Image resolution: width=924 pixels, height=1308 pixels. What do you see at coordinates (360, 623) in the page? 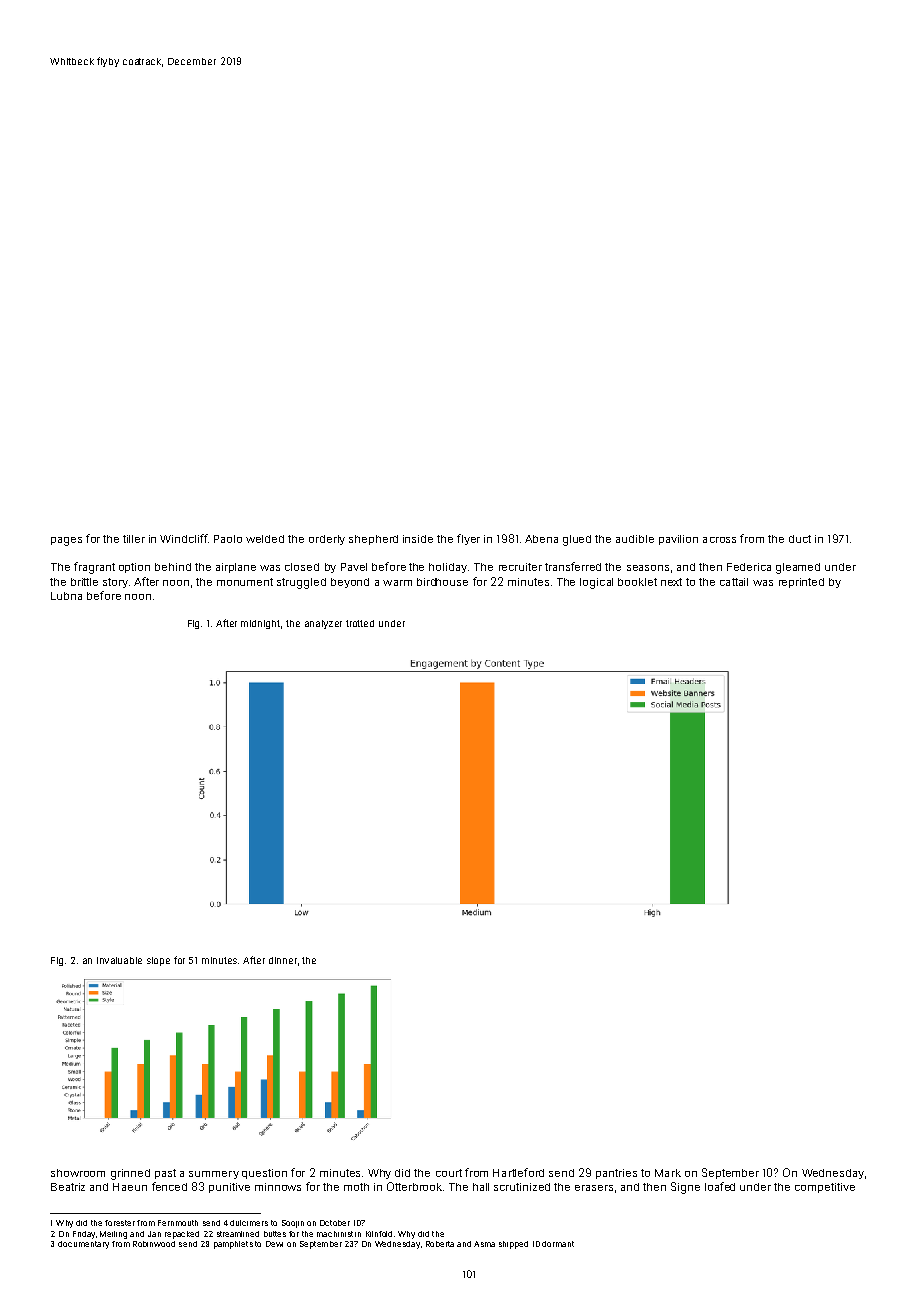
I see `trotted` at bounding box center [360, 623].
